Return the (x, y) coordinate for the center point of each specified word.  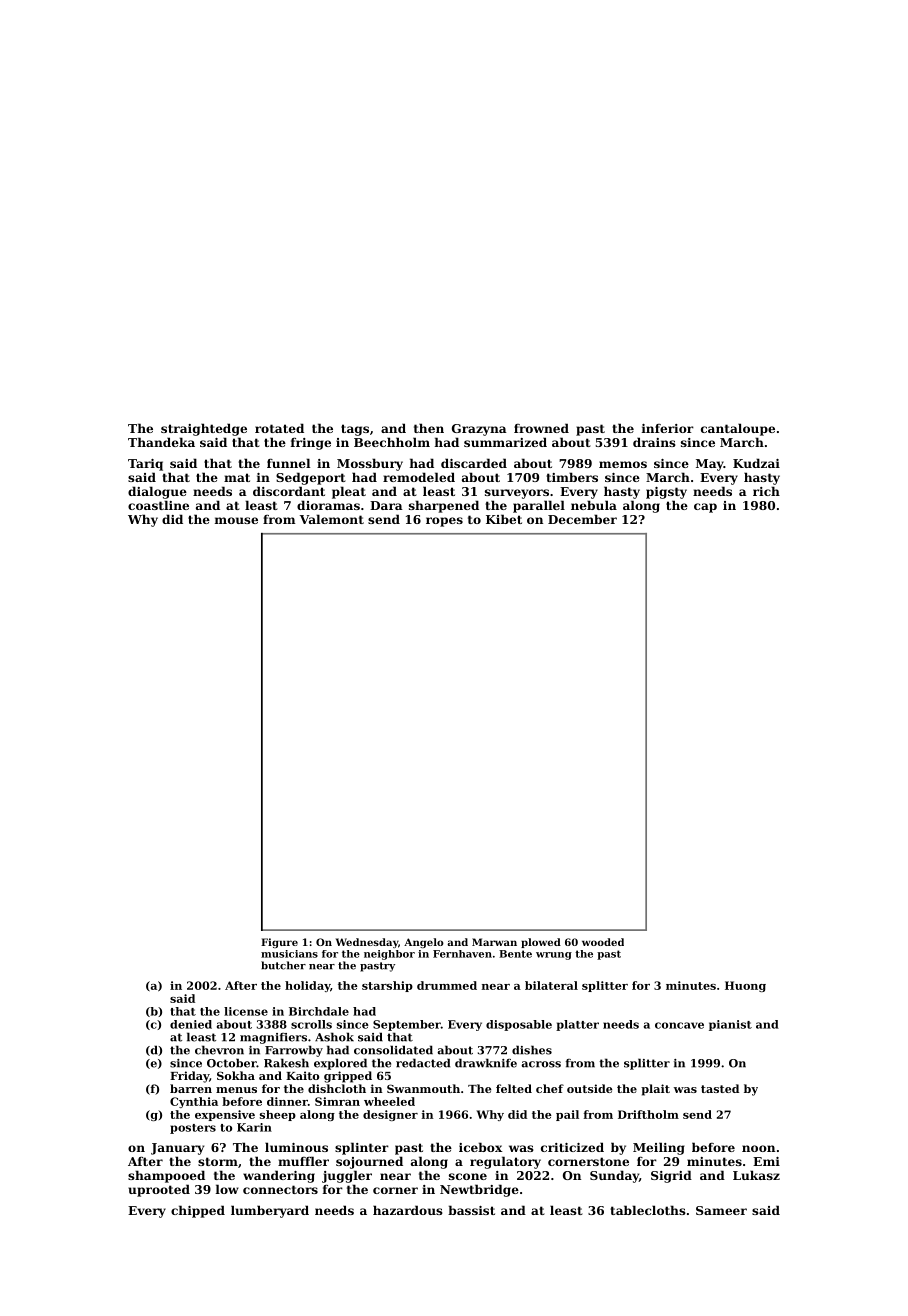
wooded (603, 942)
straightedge (204, 429)
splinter (362, 1148)
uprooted (159, 1190)
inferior (668, 428)
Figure (279, 943)
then (429, 428)
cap (705, 508)
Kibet (504, 519)
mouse (236, 520)
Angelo (424, 943)
